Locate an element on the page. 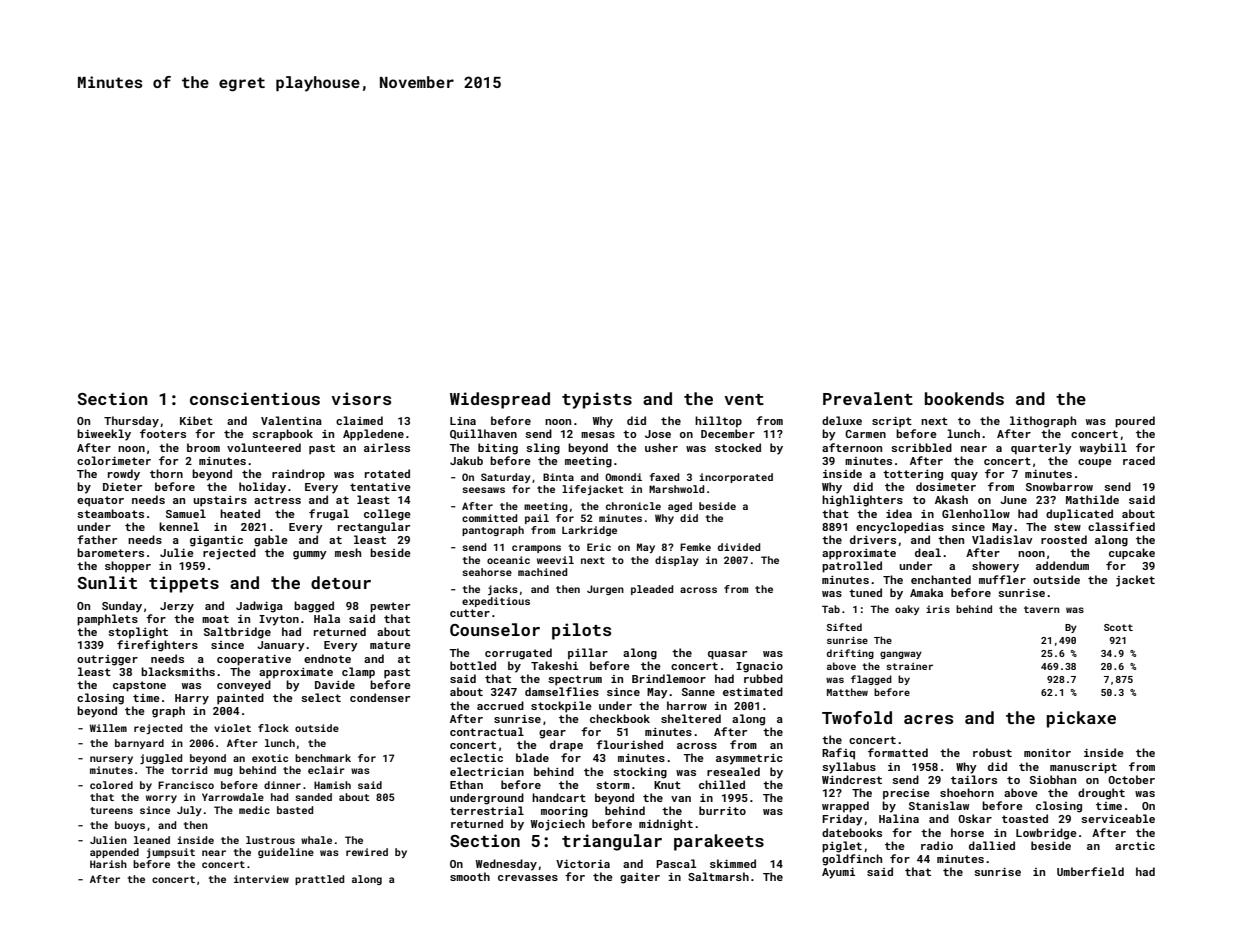 This image has width=1233, height=952. pickaxe is located at coordinates (1081, 719).
